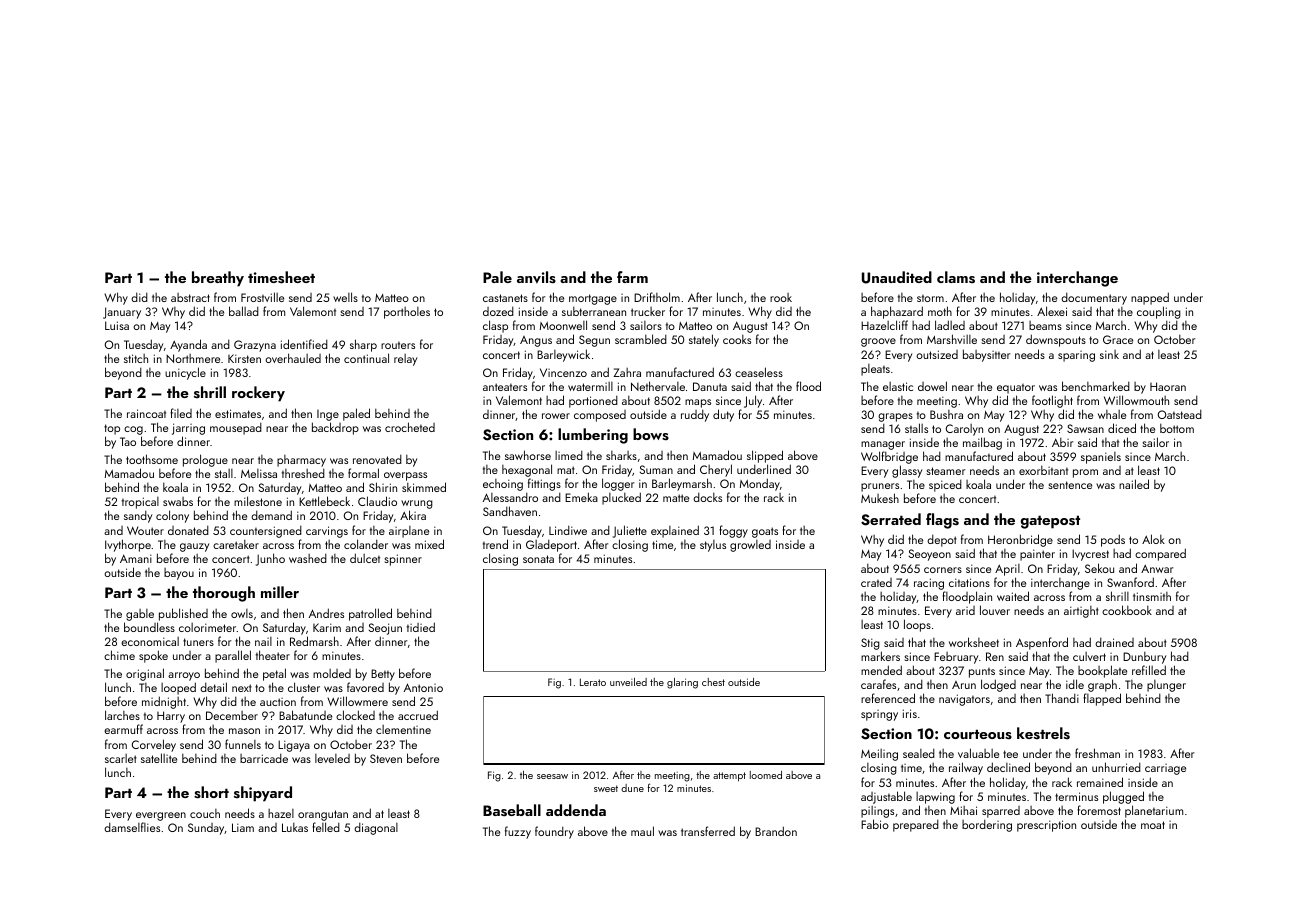 The height and width of the document is (924, 1308). What do you see at coordinates (781, 297) in the document?
I see `rook` at bounding box center [781, 297].
